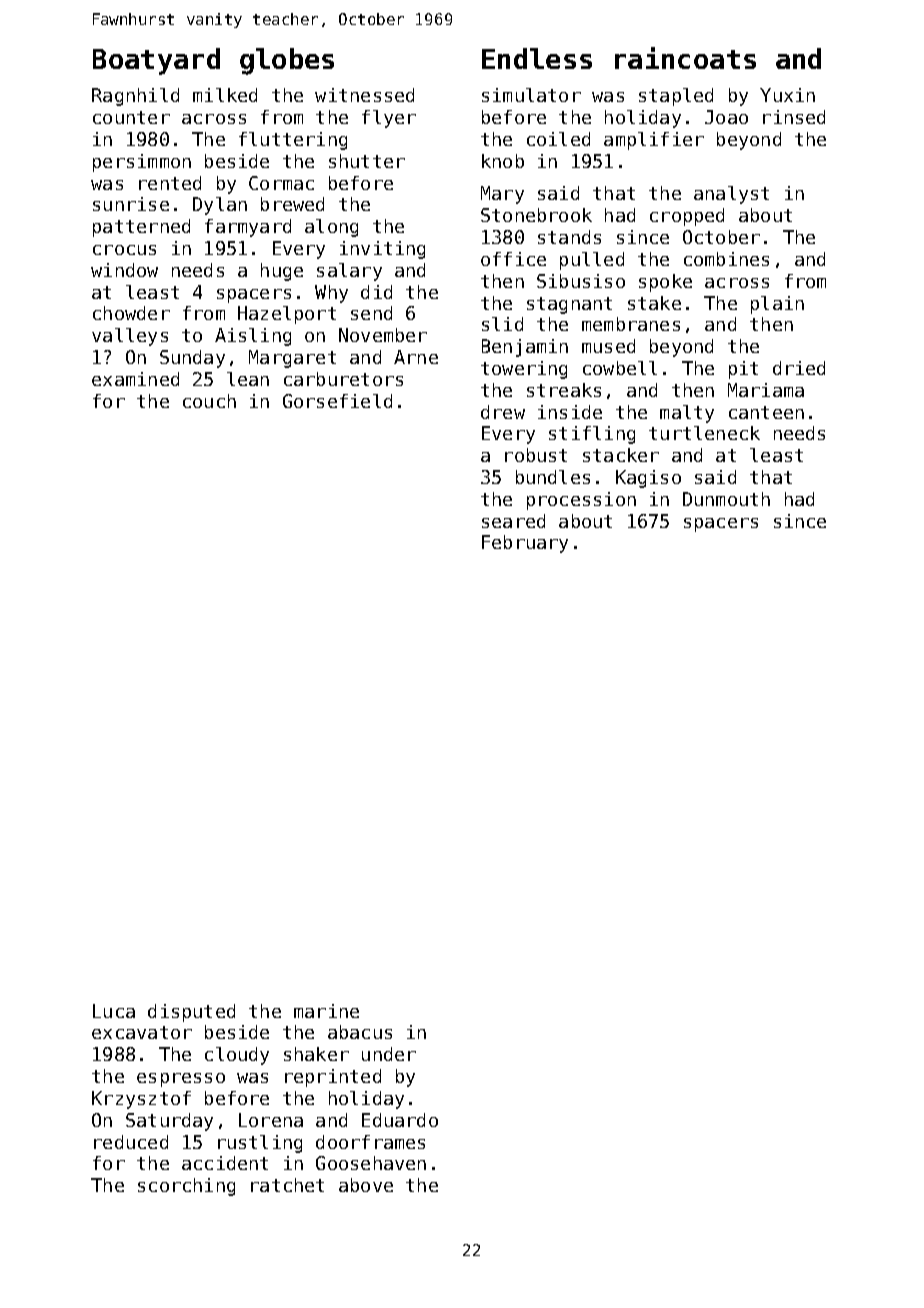 The width and height of the screenshot is (924, 1308). I want to click on marine, so click(326, 1011).
